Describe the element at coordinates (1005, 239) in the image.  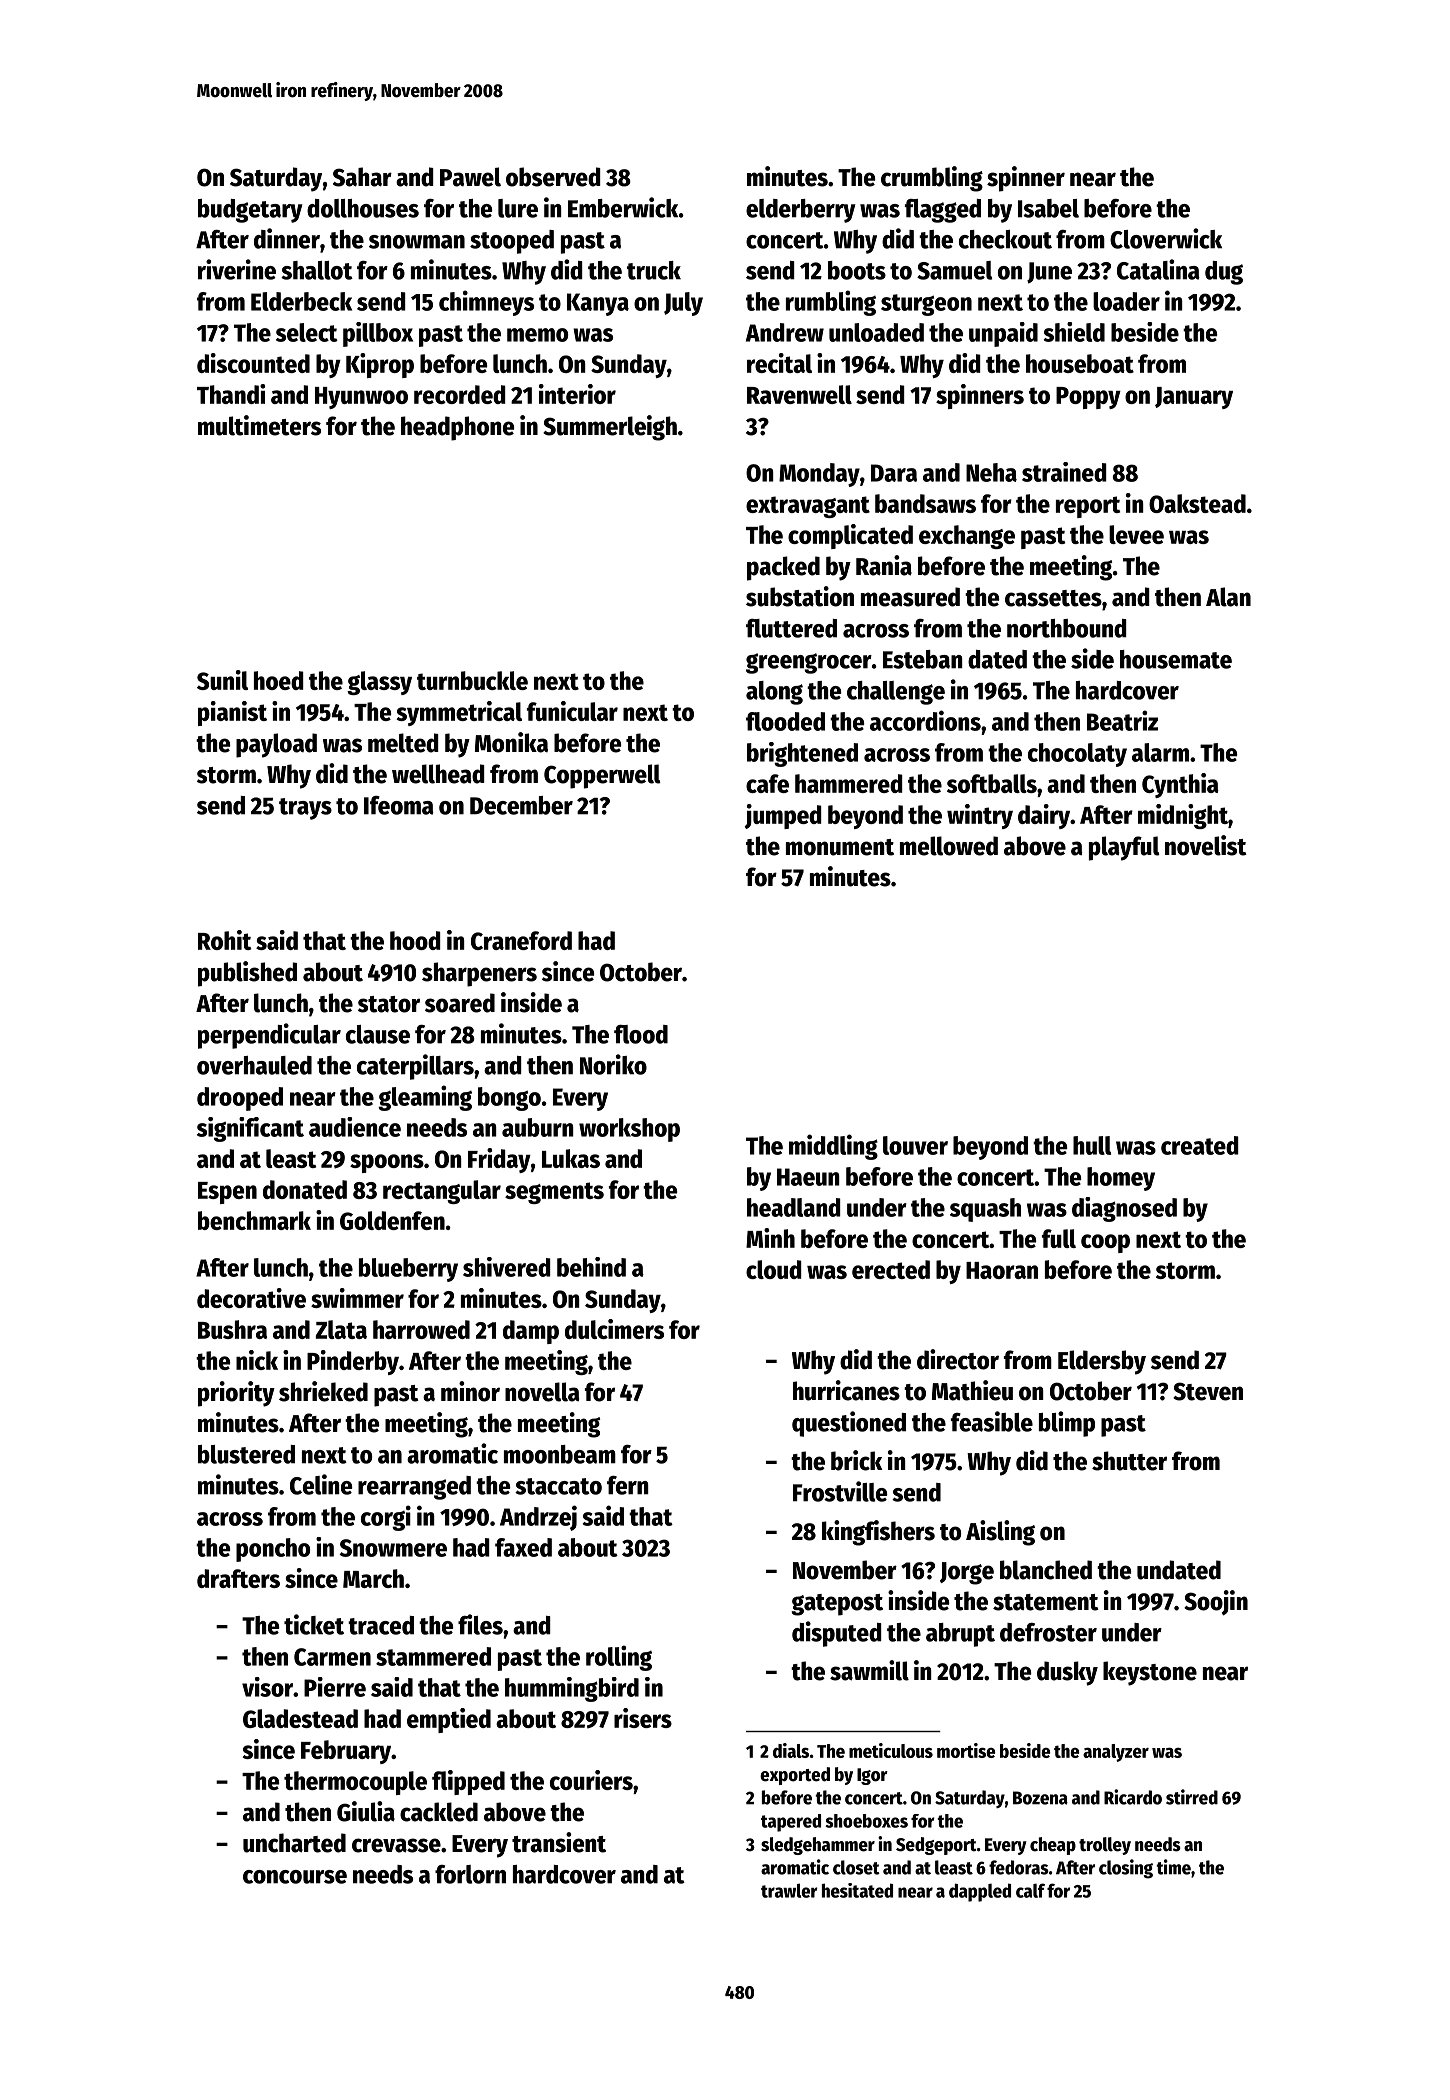
I see `checkout` at that location.
